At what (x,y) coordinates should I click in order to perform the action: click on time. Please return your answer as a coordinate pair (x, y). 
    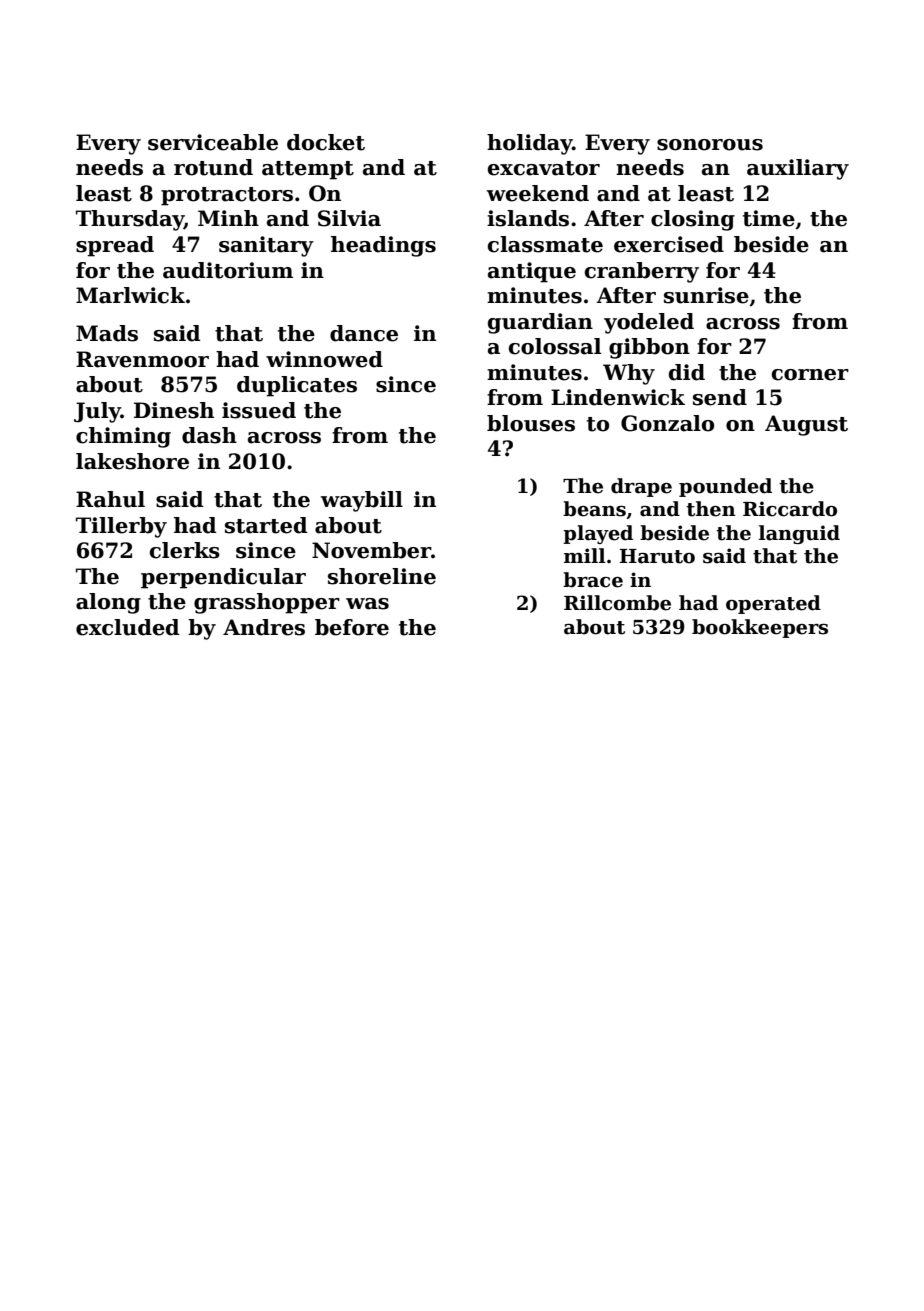
    Looking at the image, I should click on (769, 218).
